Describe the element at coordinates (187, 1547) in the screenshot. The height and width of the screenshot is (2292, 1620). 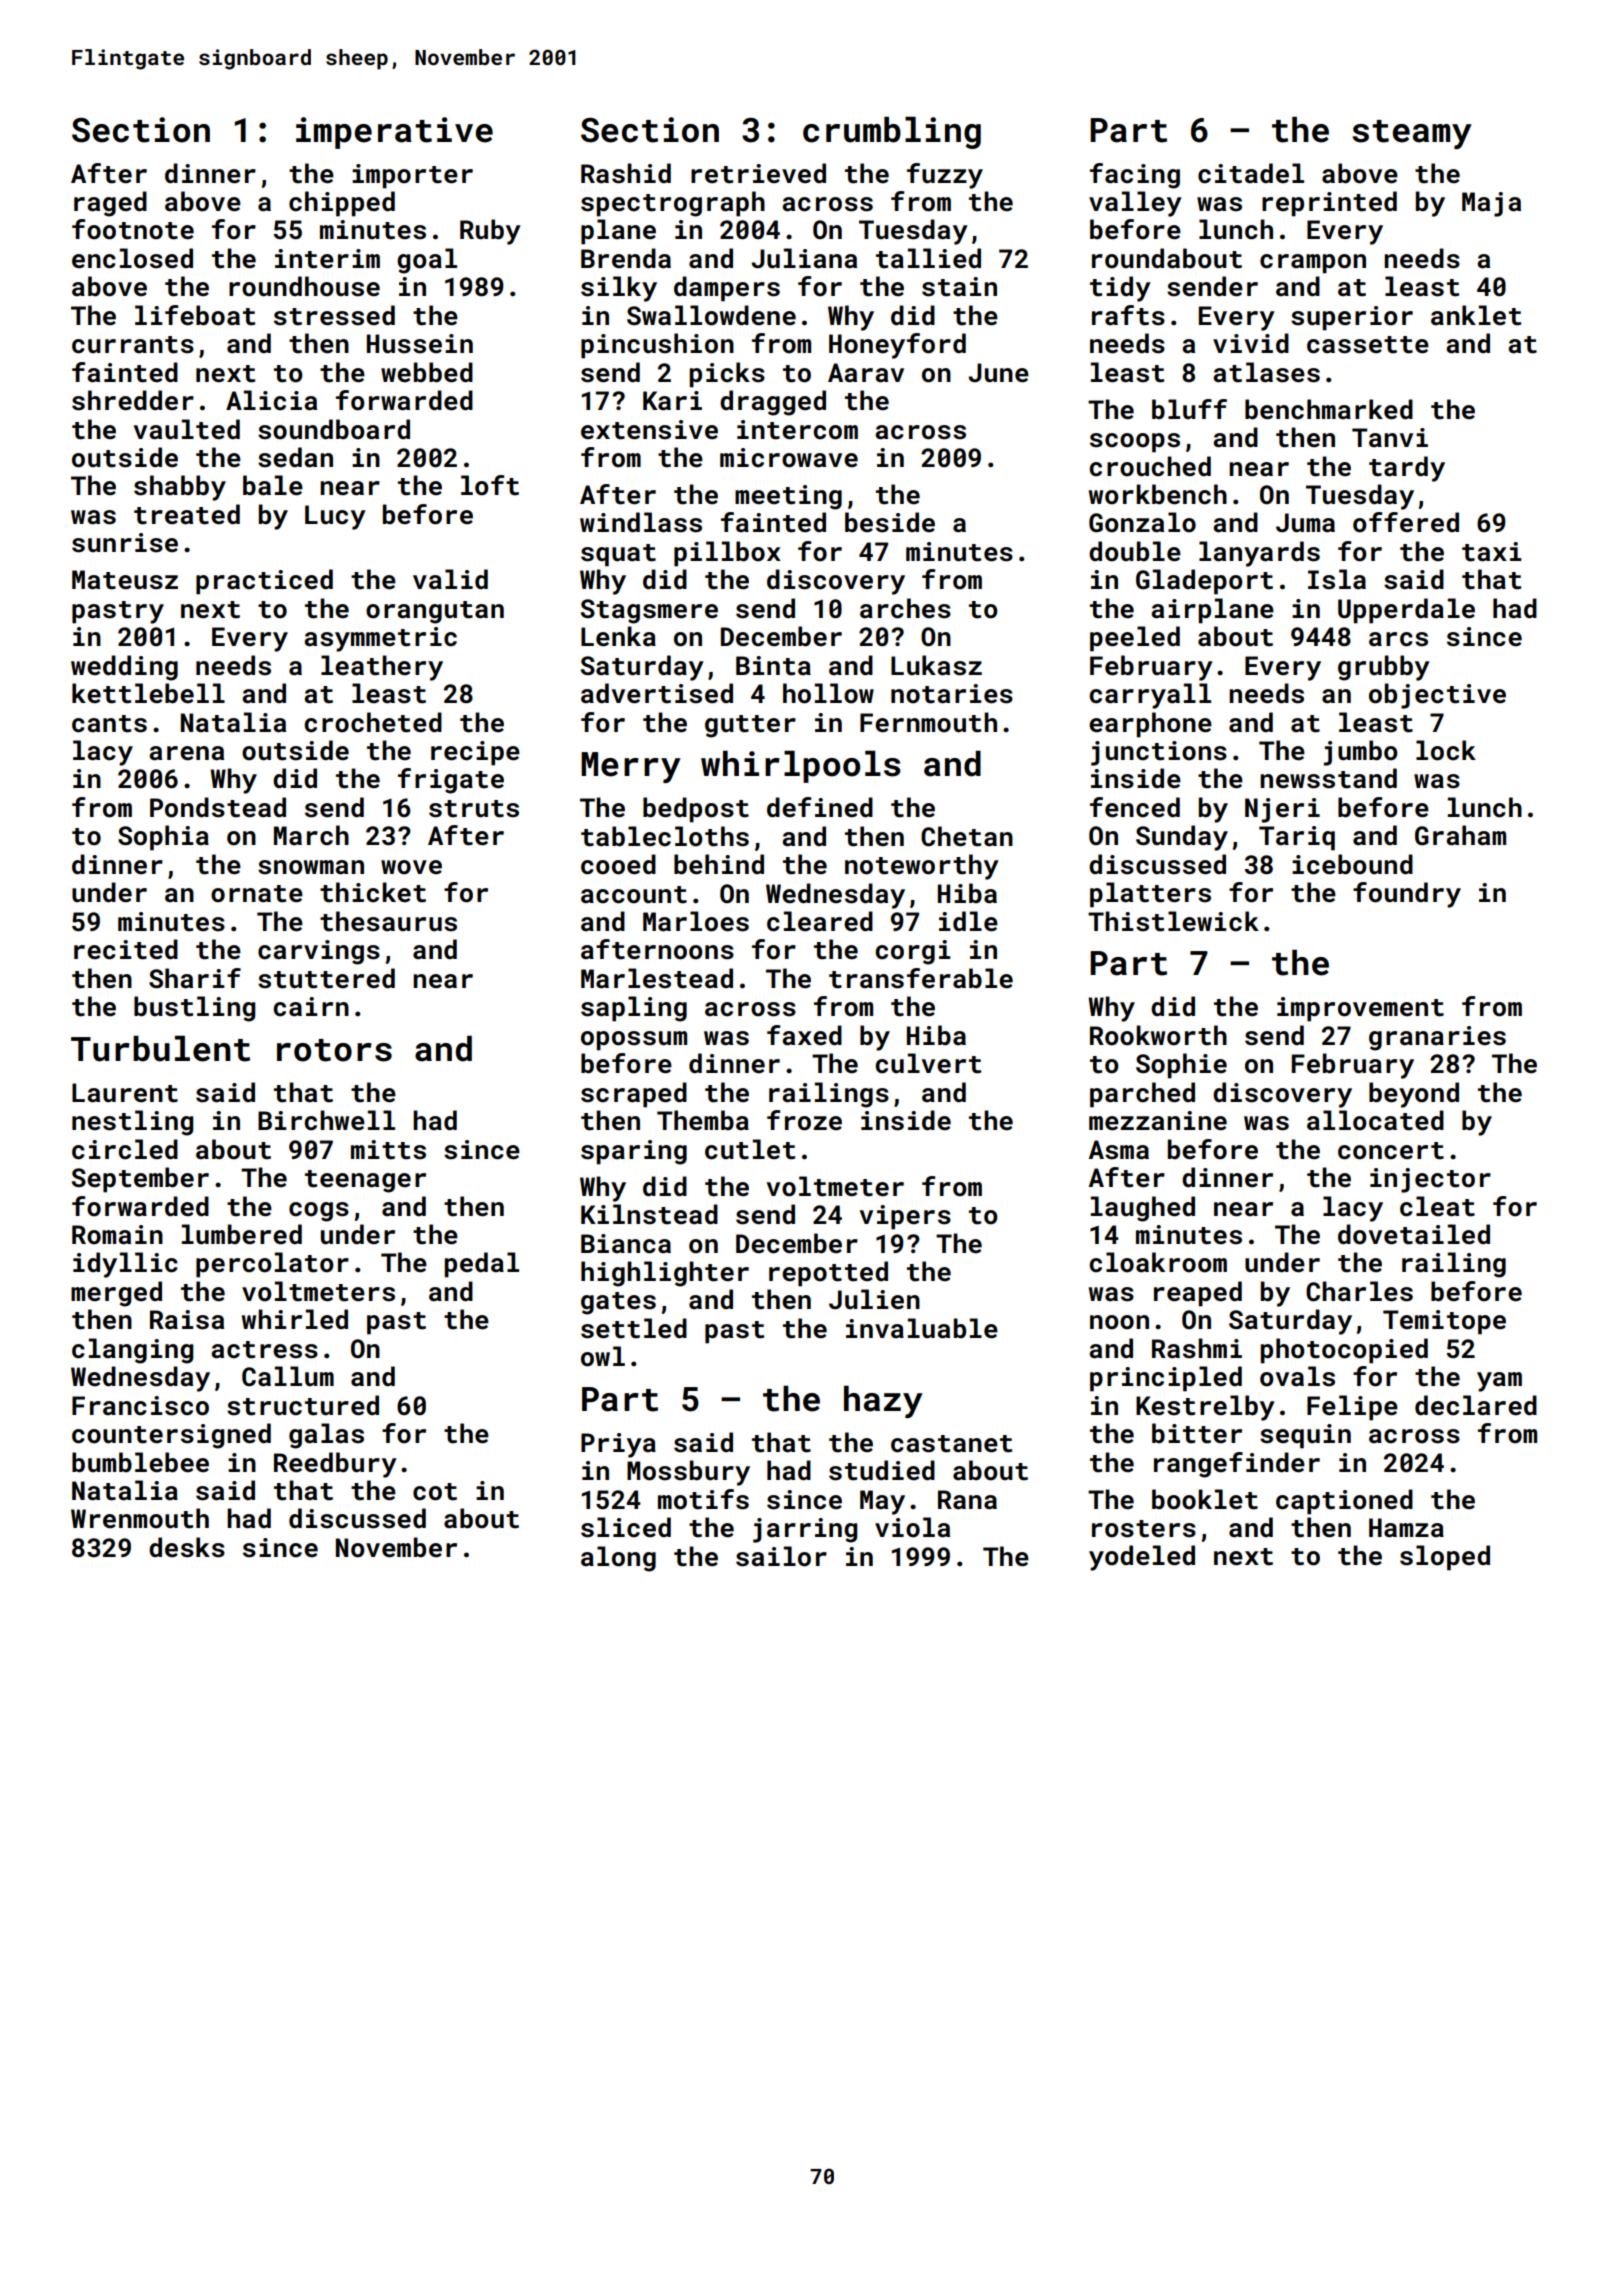
I see `desks` at that location.
